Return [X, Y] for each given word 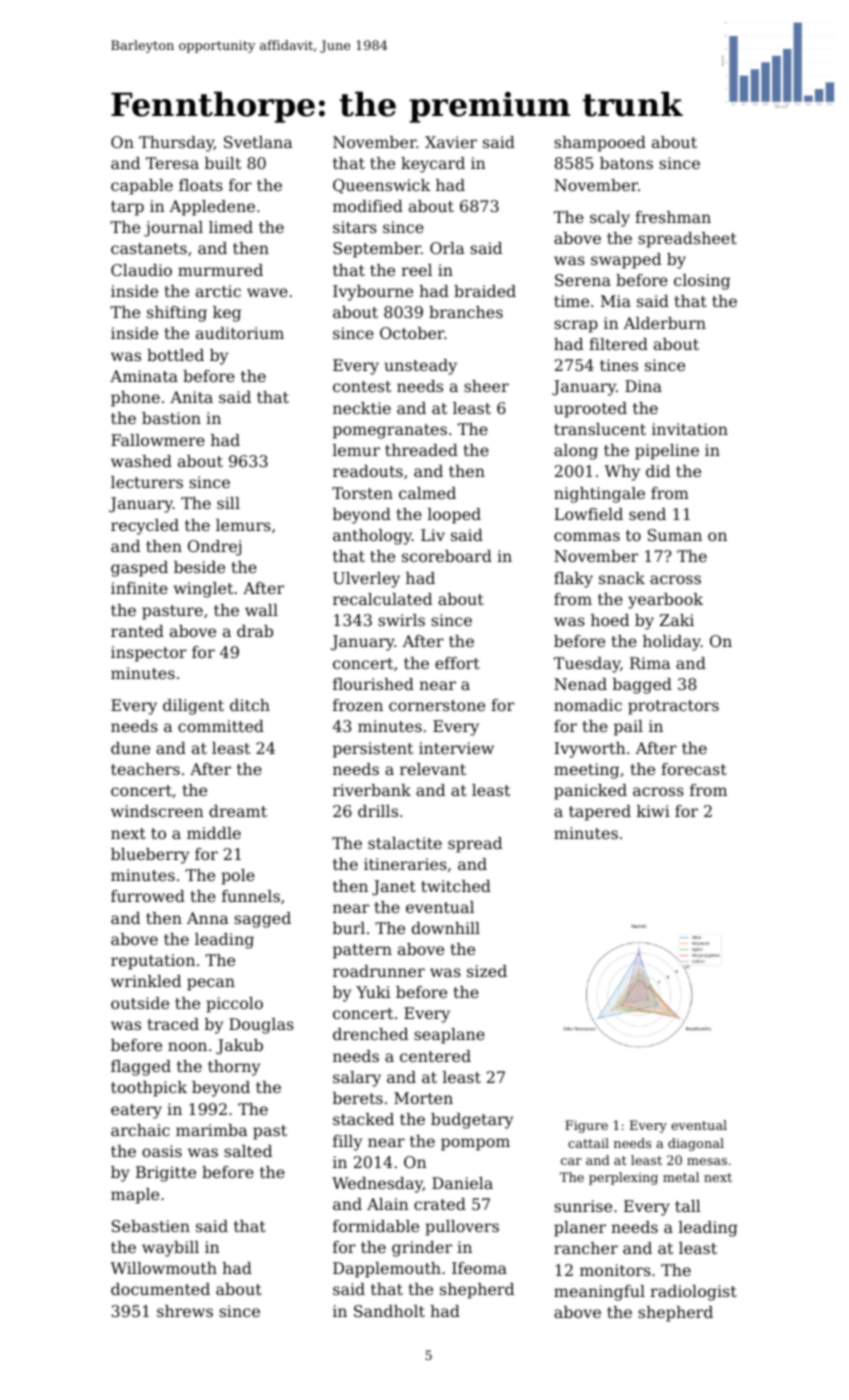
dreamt [238, 811]
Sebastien [151, 1226]
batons [626, 163]
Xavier [451, 142]
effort [457, 663]
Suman [675, 535]
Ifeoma [479, 1268]
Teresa [172, 163]
